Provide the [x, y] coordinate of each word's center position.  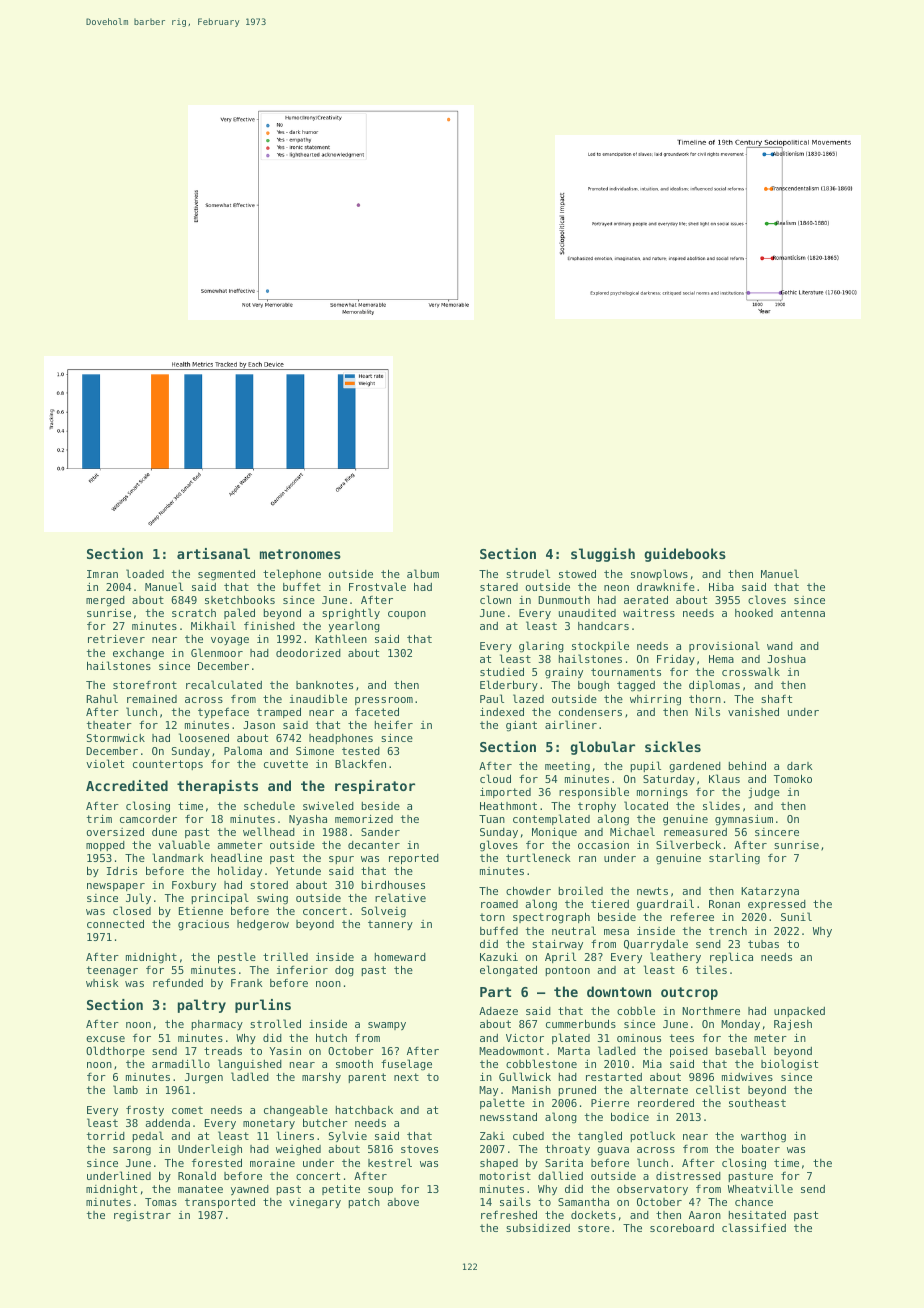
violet [105, 763]
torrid [106, 1136]
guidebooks [685, 555]
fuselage [406, 1065]
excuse [105, 1039]
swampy [387, 1026]
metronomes [300, 554]
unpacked [799, 1012]
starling [734, 859]
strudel [528, 573]
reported [414, 859]
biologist [789, 1065]
